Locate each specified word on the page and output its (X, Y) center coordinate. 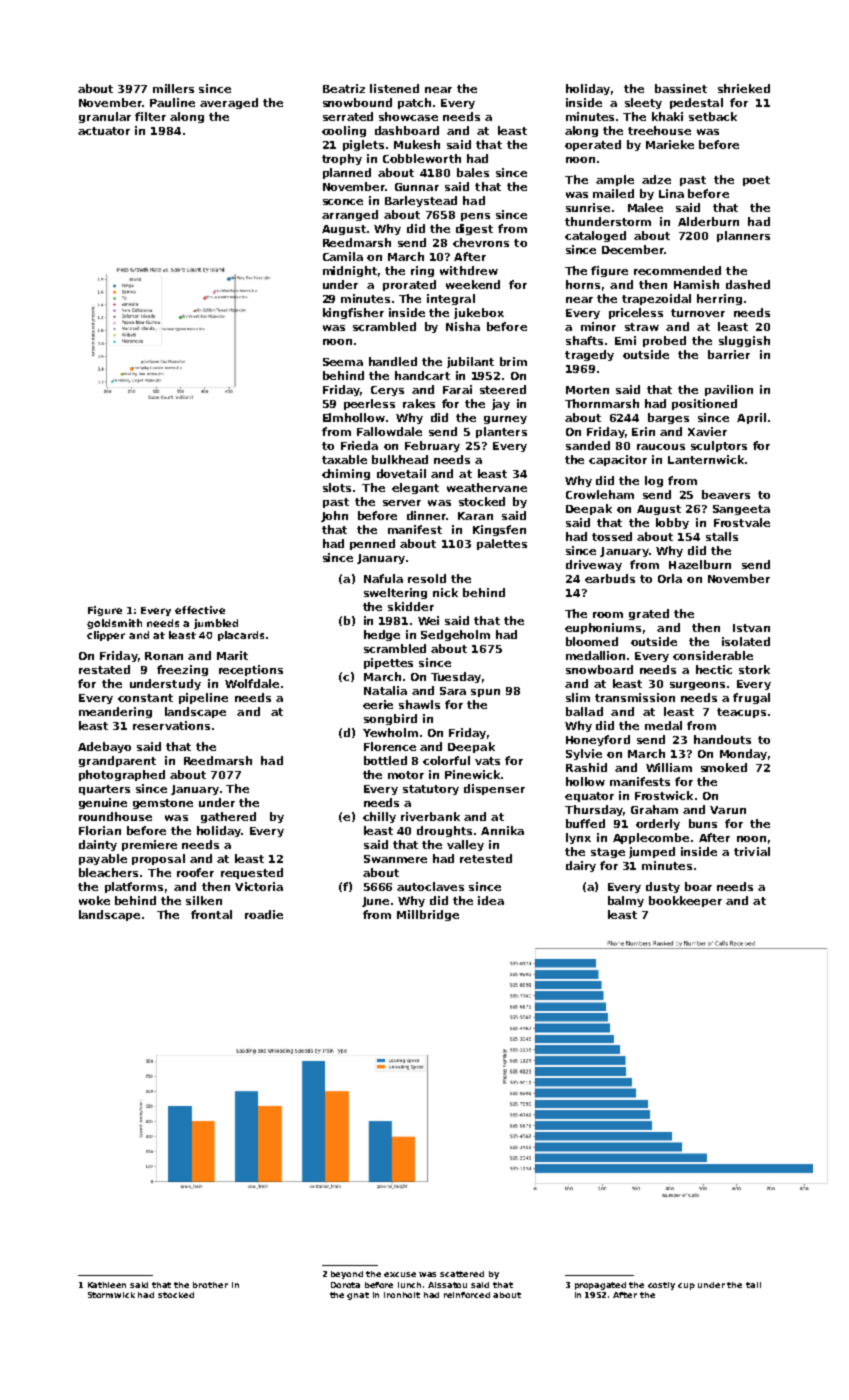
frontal (211, 914)
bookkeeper (685, 901)
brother (210, 1285)
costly (661, 1286)
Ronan (164, 656)
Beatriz (344, 88)
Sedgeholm (455, 635)
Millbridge (428, 915)
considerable (713, 655)
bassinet (681, 88)
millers (173, 88)
